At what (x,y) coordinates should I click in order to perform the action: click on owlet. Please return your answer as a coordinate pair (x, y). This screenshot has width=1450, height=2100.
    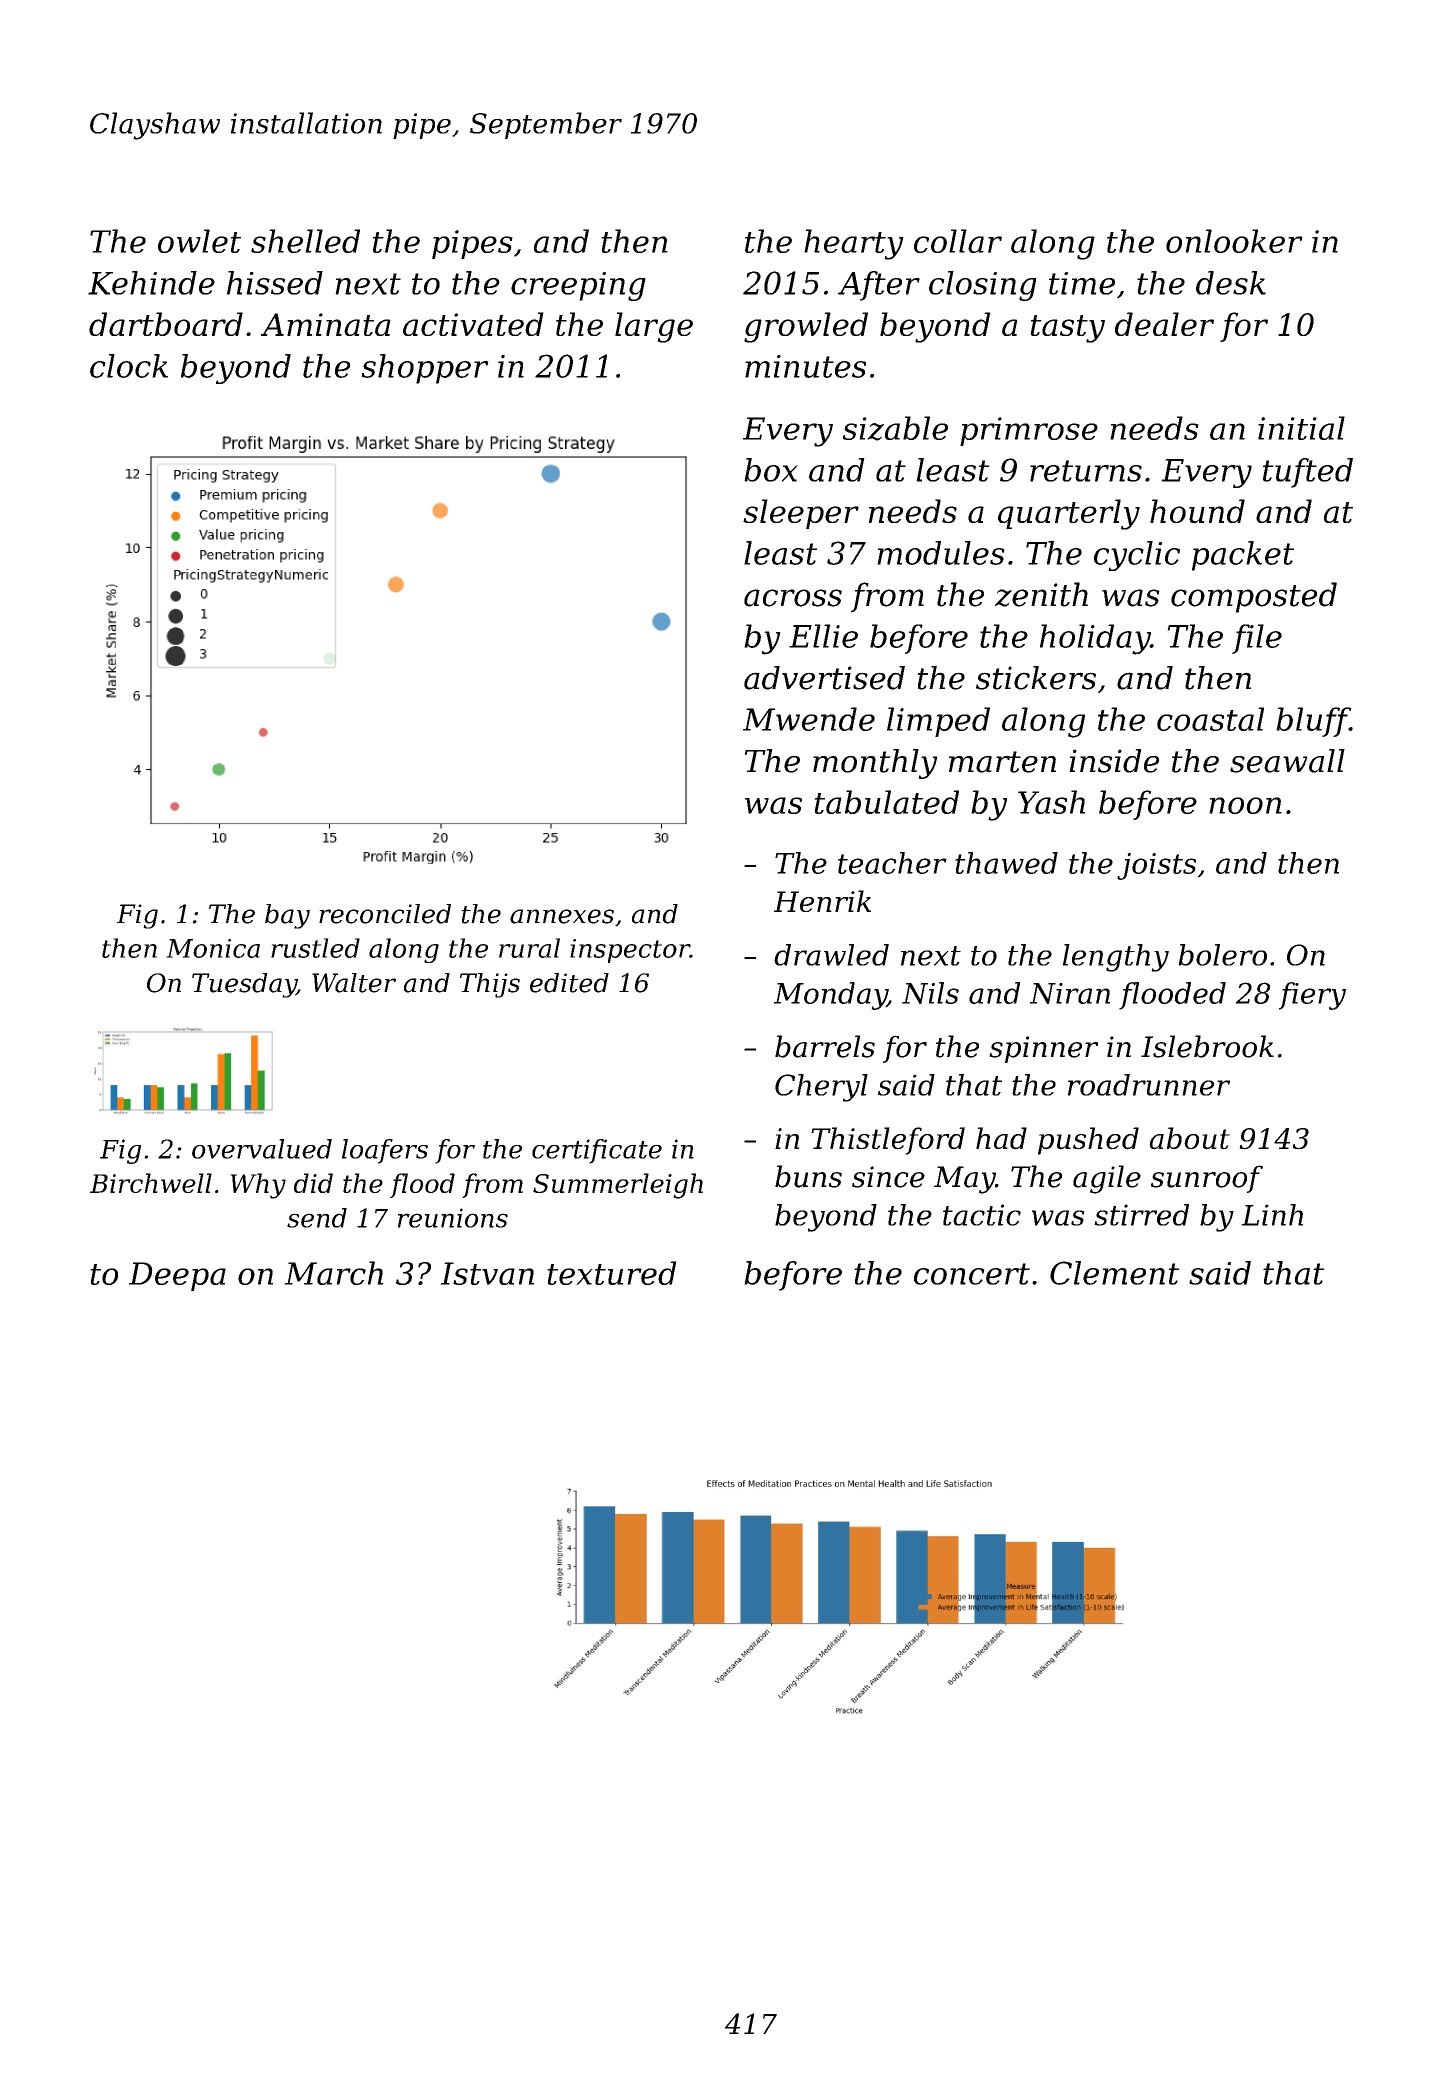
    Looking at the image, I should click on (199, 241).
